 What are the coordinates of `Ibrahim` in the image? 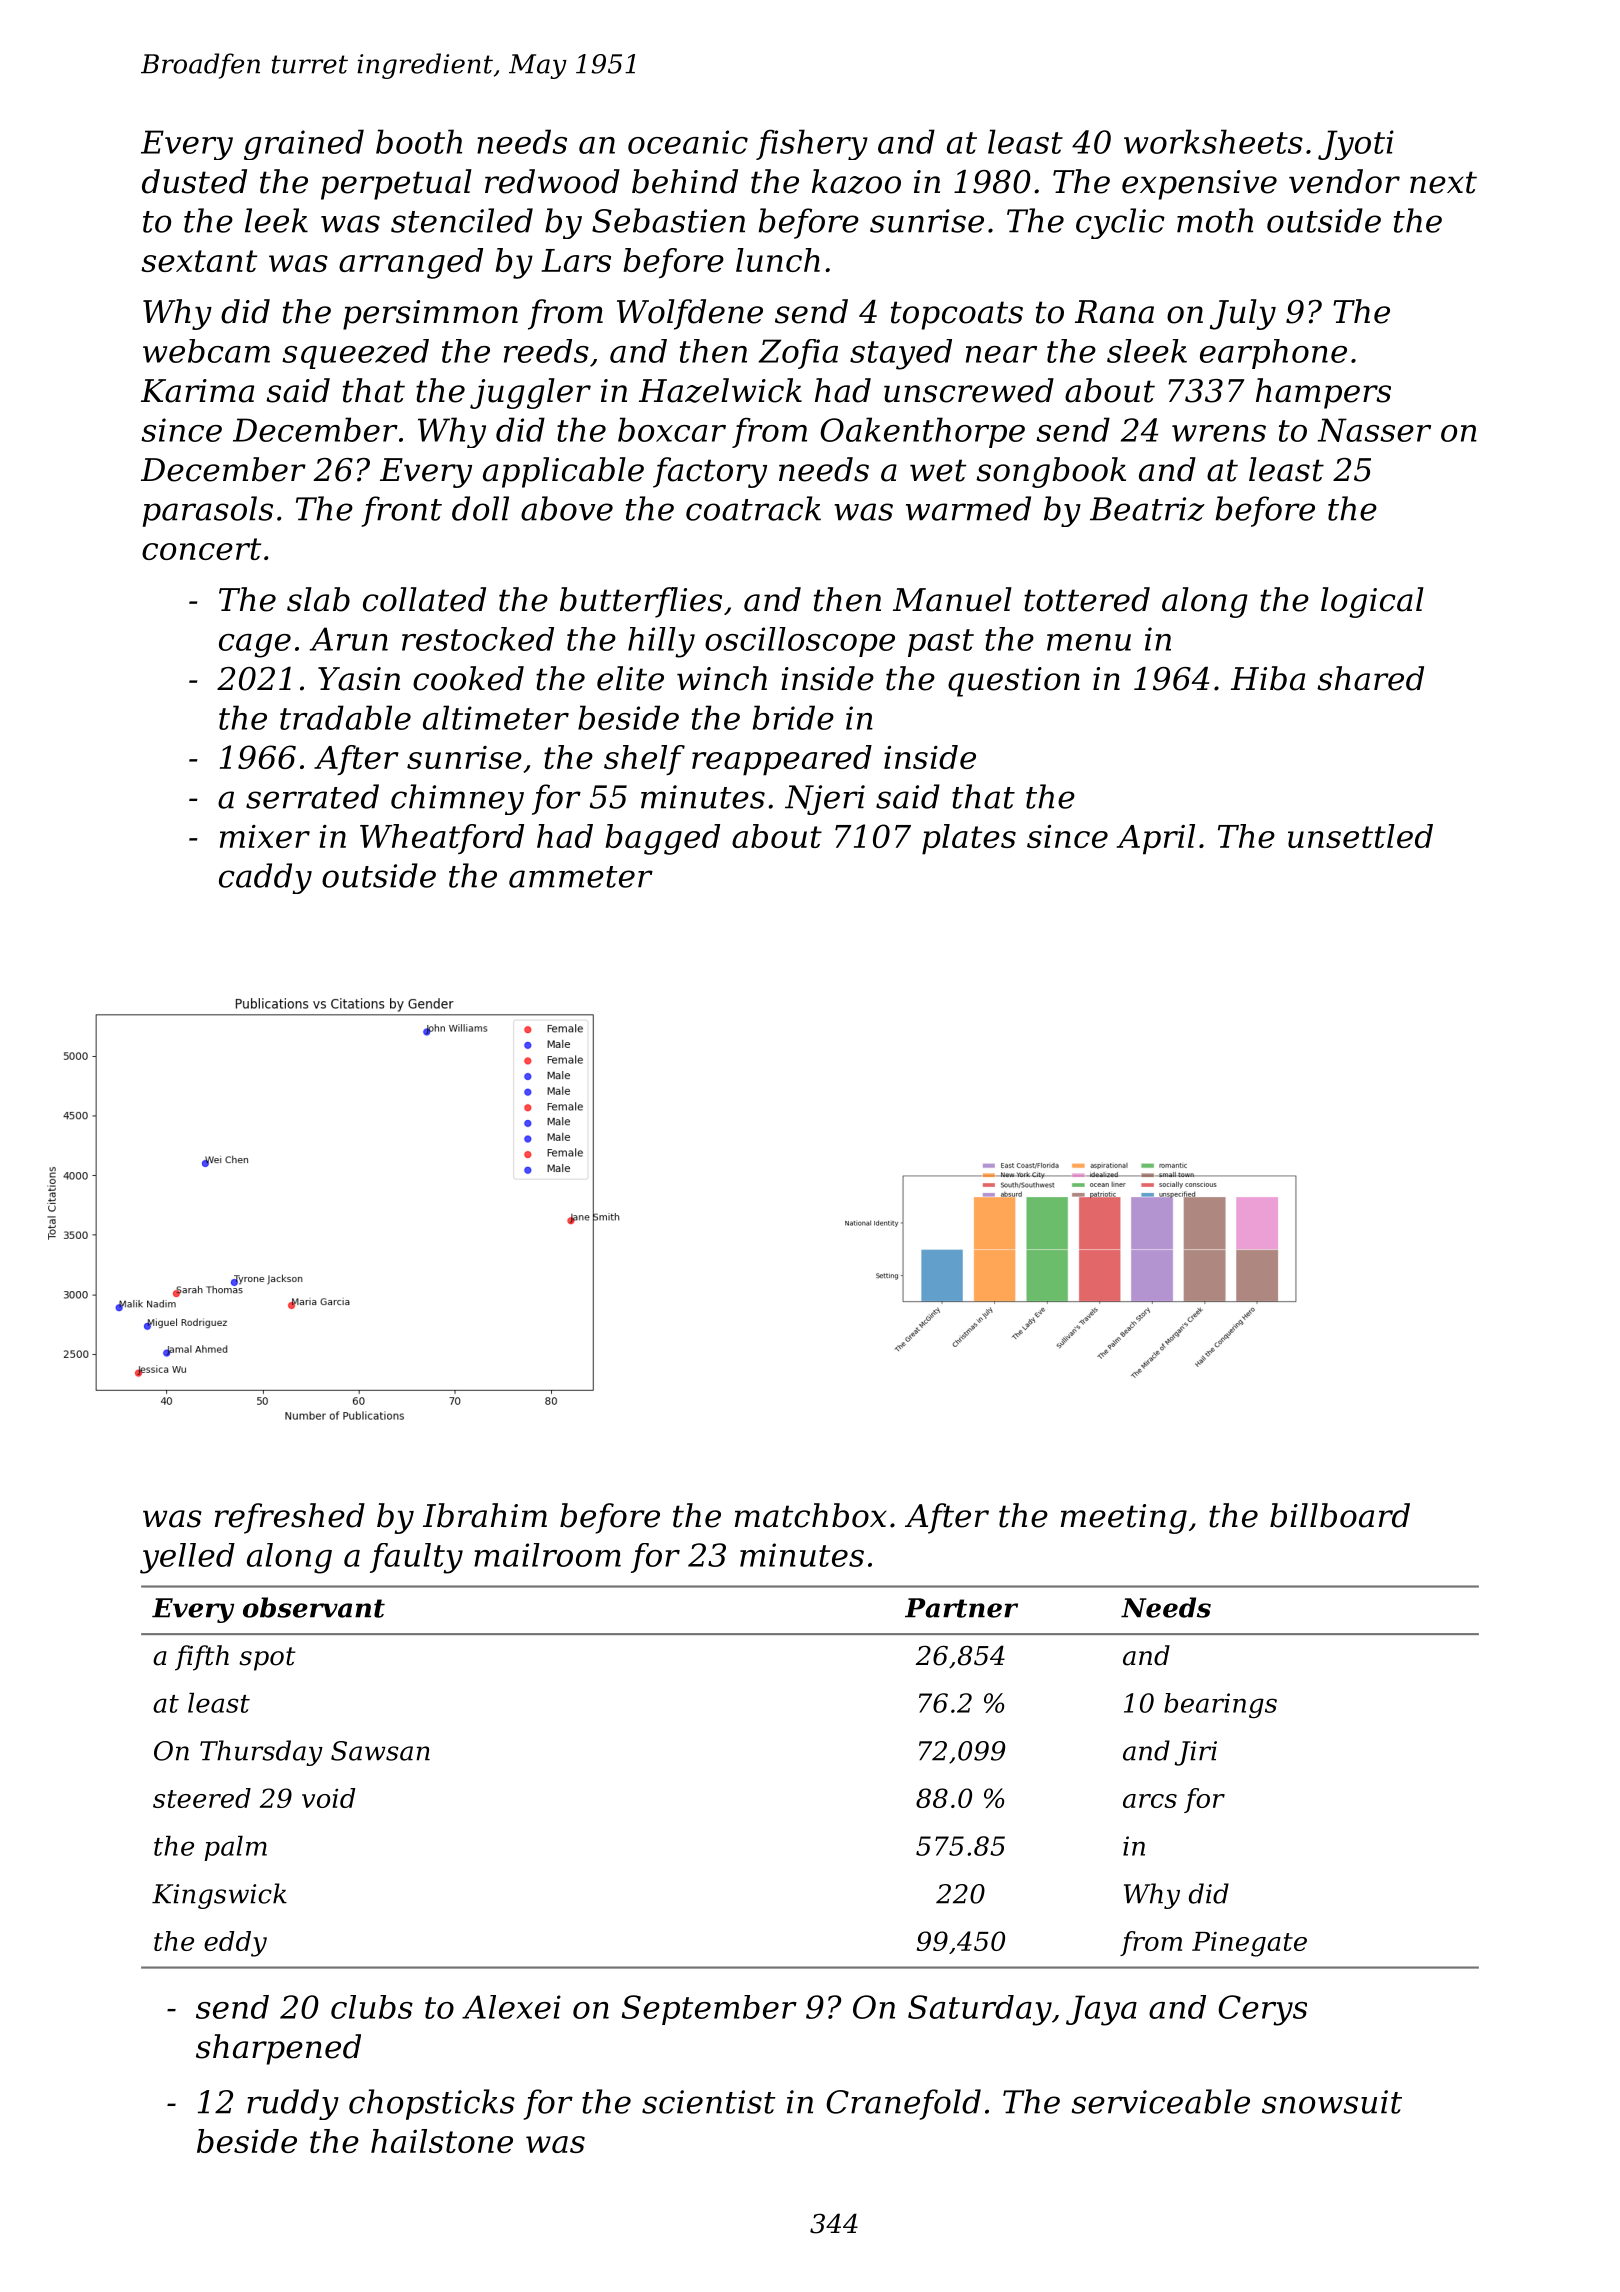 It's located at (485, 1515).
